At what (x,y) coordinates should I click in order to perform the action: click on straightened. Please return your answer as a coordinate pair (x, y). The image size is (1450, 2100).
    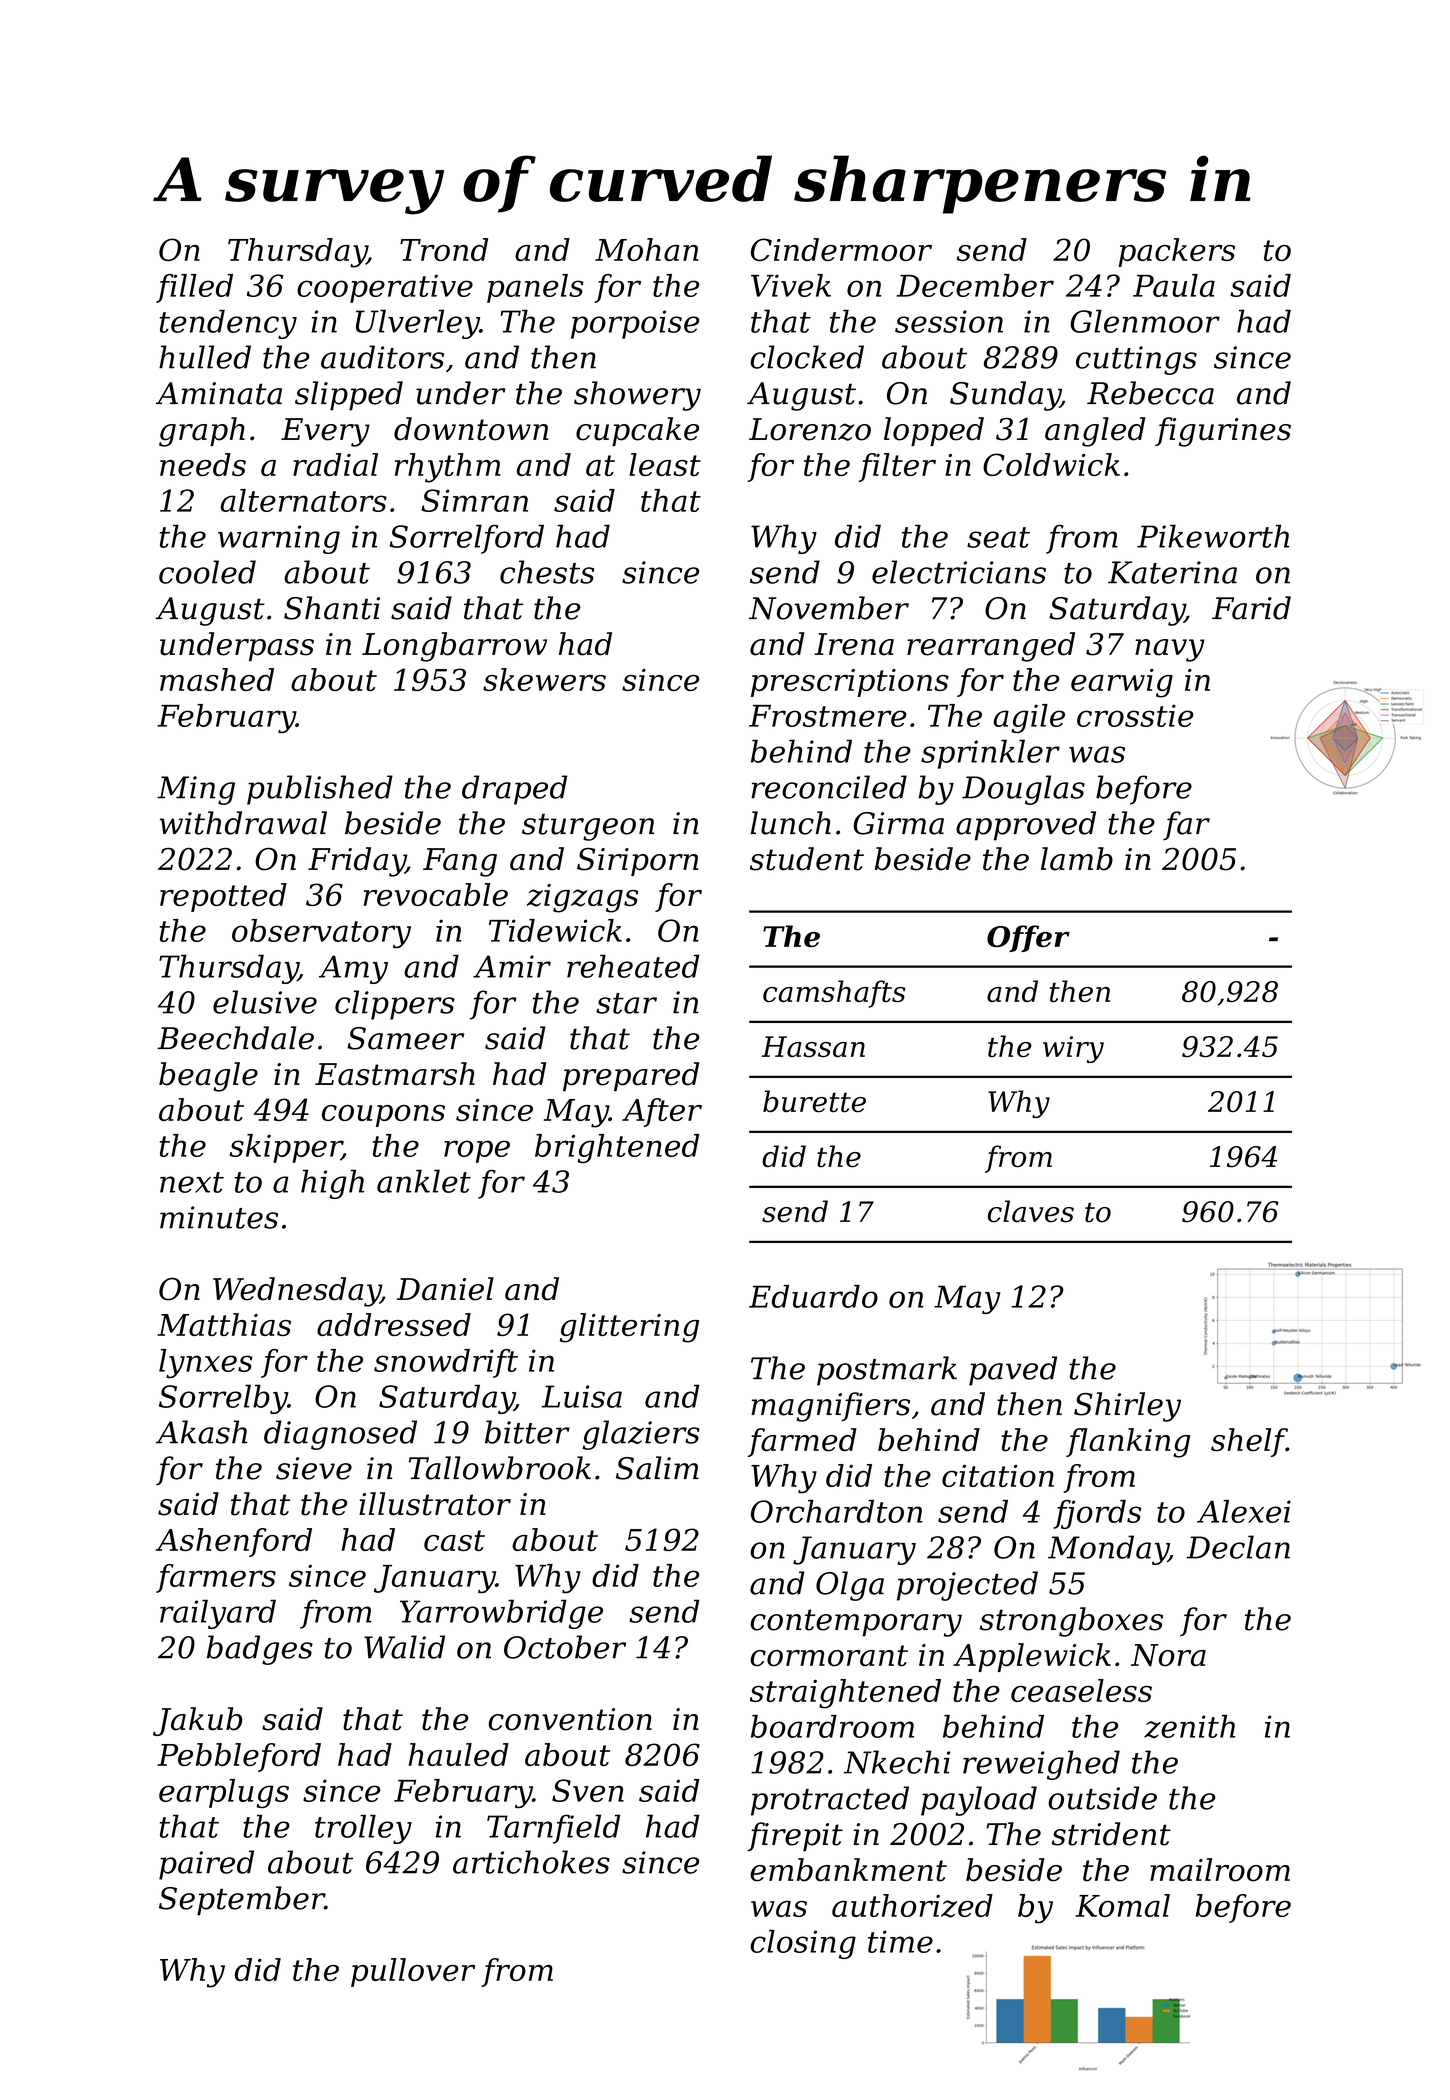
    Looking at the image, I should click on (845, 1694).
